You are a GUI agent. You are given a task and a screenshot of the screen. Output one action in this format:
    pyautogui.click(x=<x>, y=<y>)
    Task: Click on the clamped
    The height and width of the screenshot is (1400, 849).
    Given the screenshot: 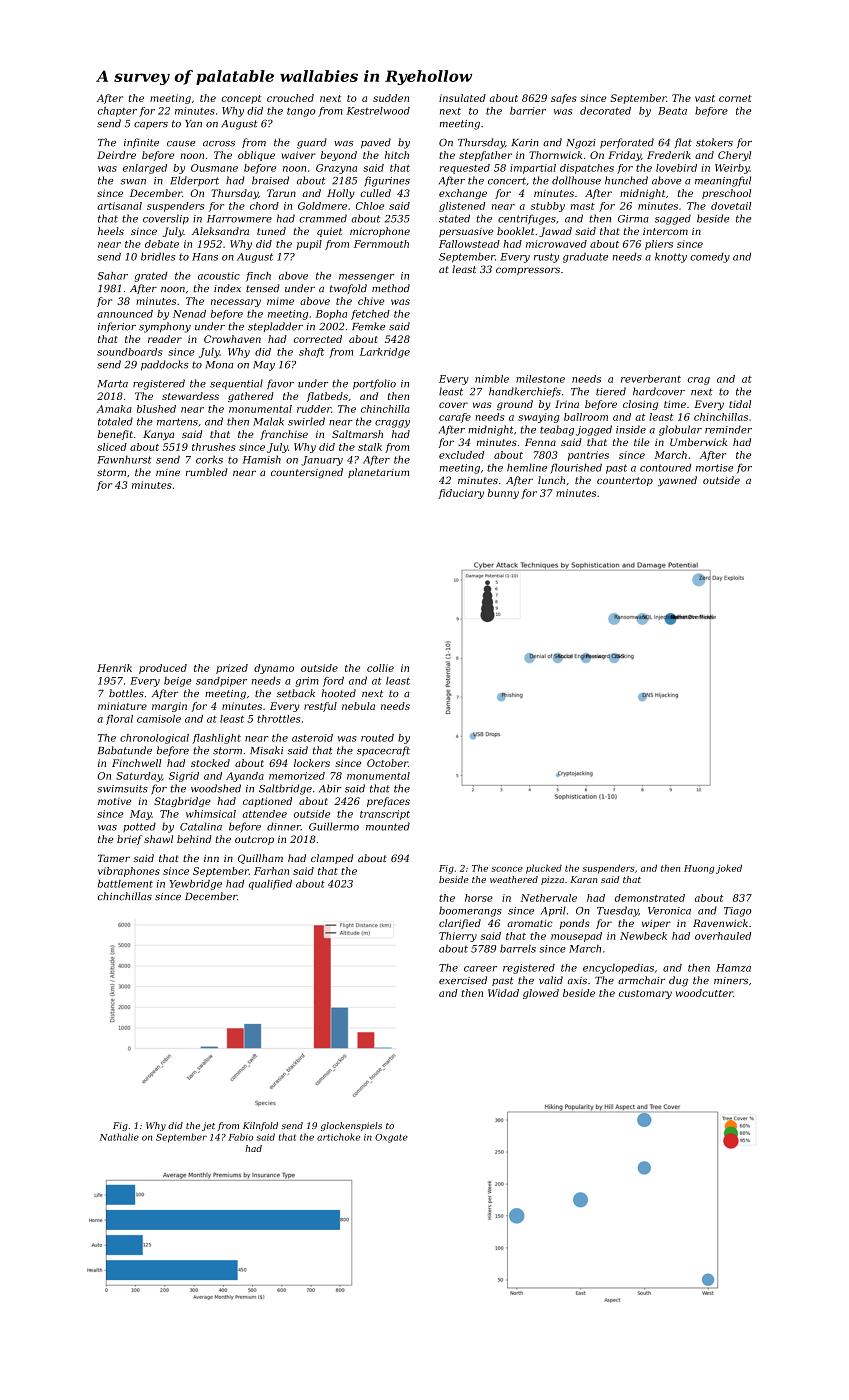 What is the action you would take?
    pyautogui.click(x=332, y=859)
